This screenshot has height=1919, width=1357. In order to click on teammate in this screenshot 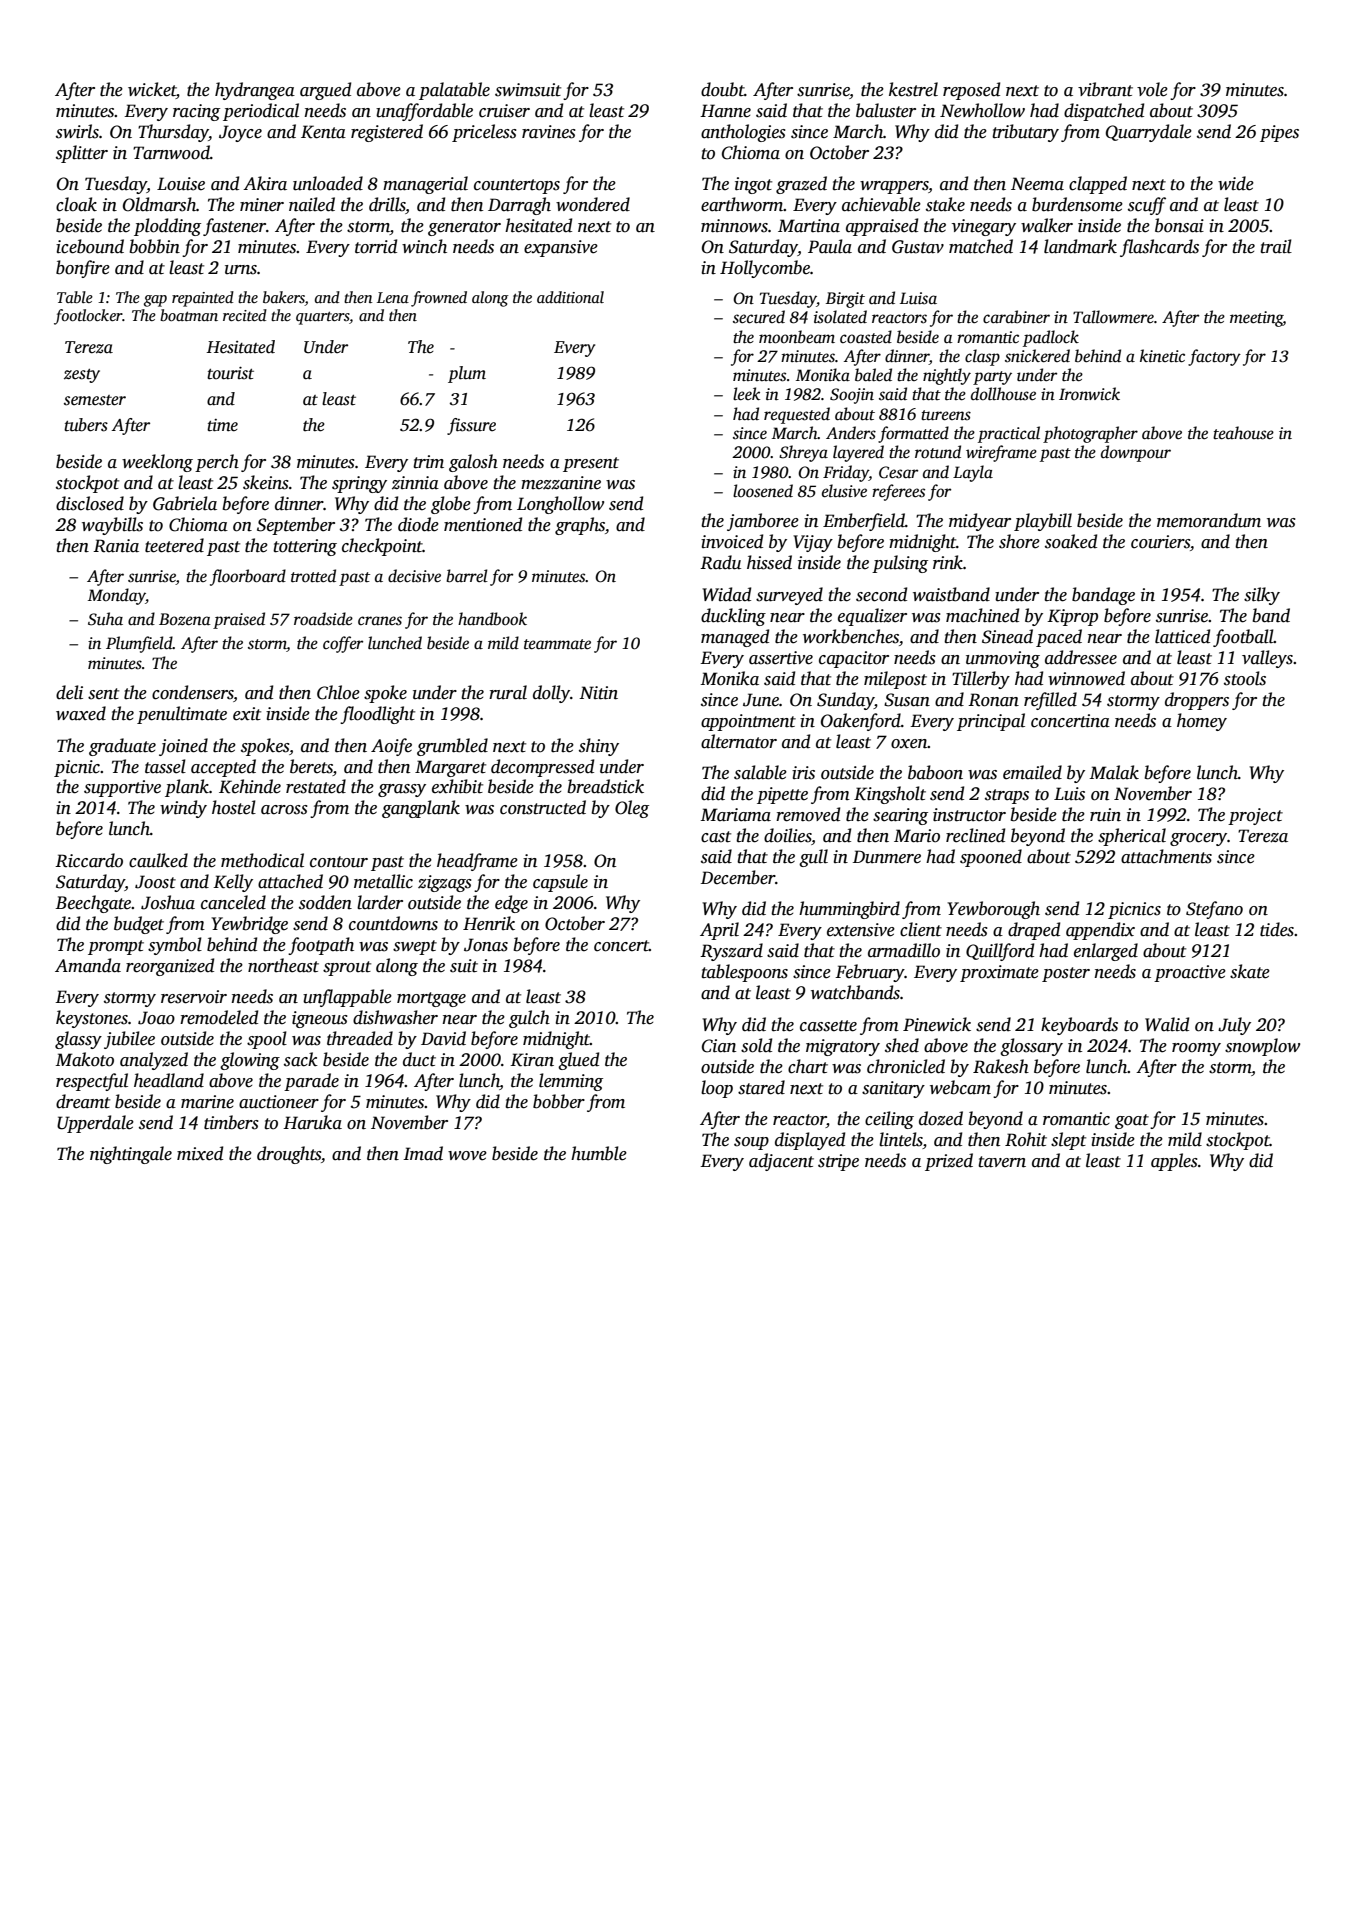, I will do `click(557, 644)`.
